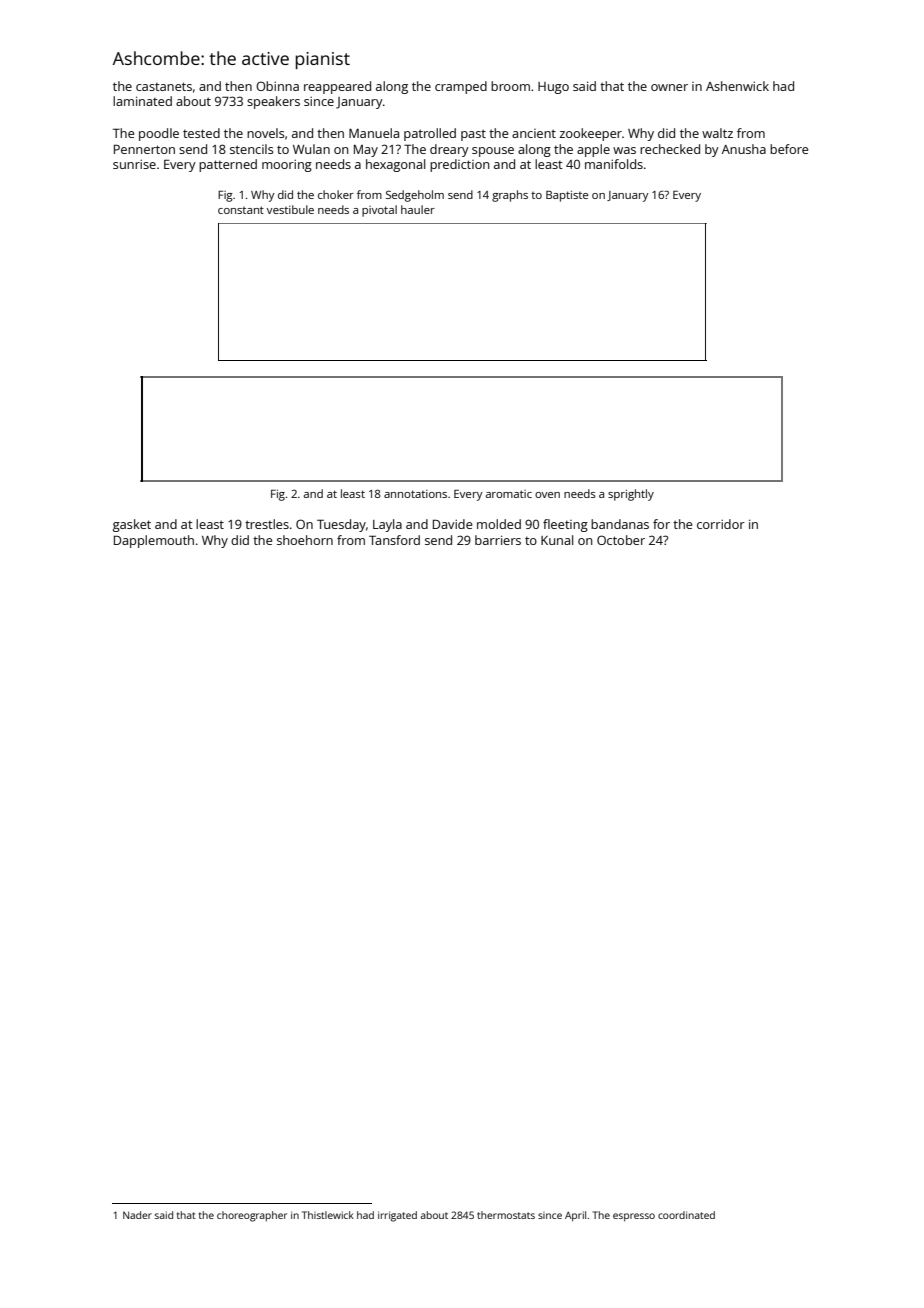 The width and height of the screenshot is (924, 1308). Describe the element at coordinates (506, 1215) in the screenshot. I see `thermostats` at that location.
